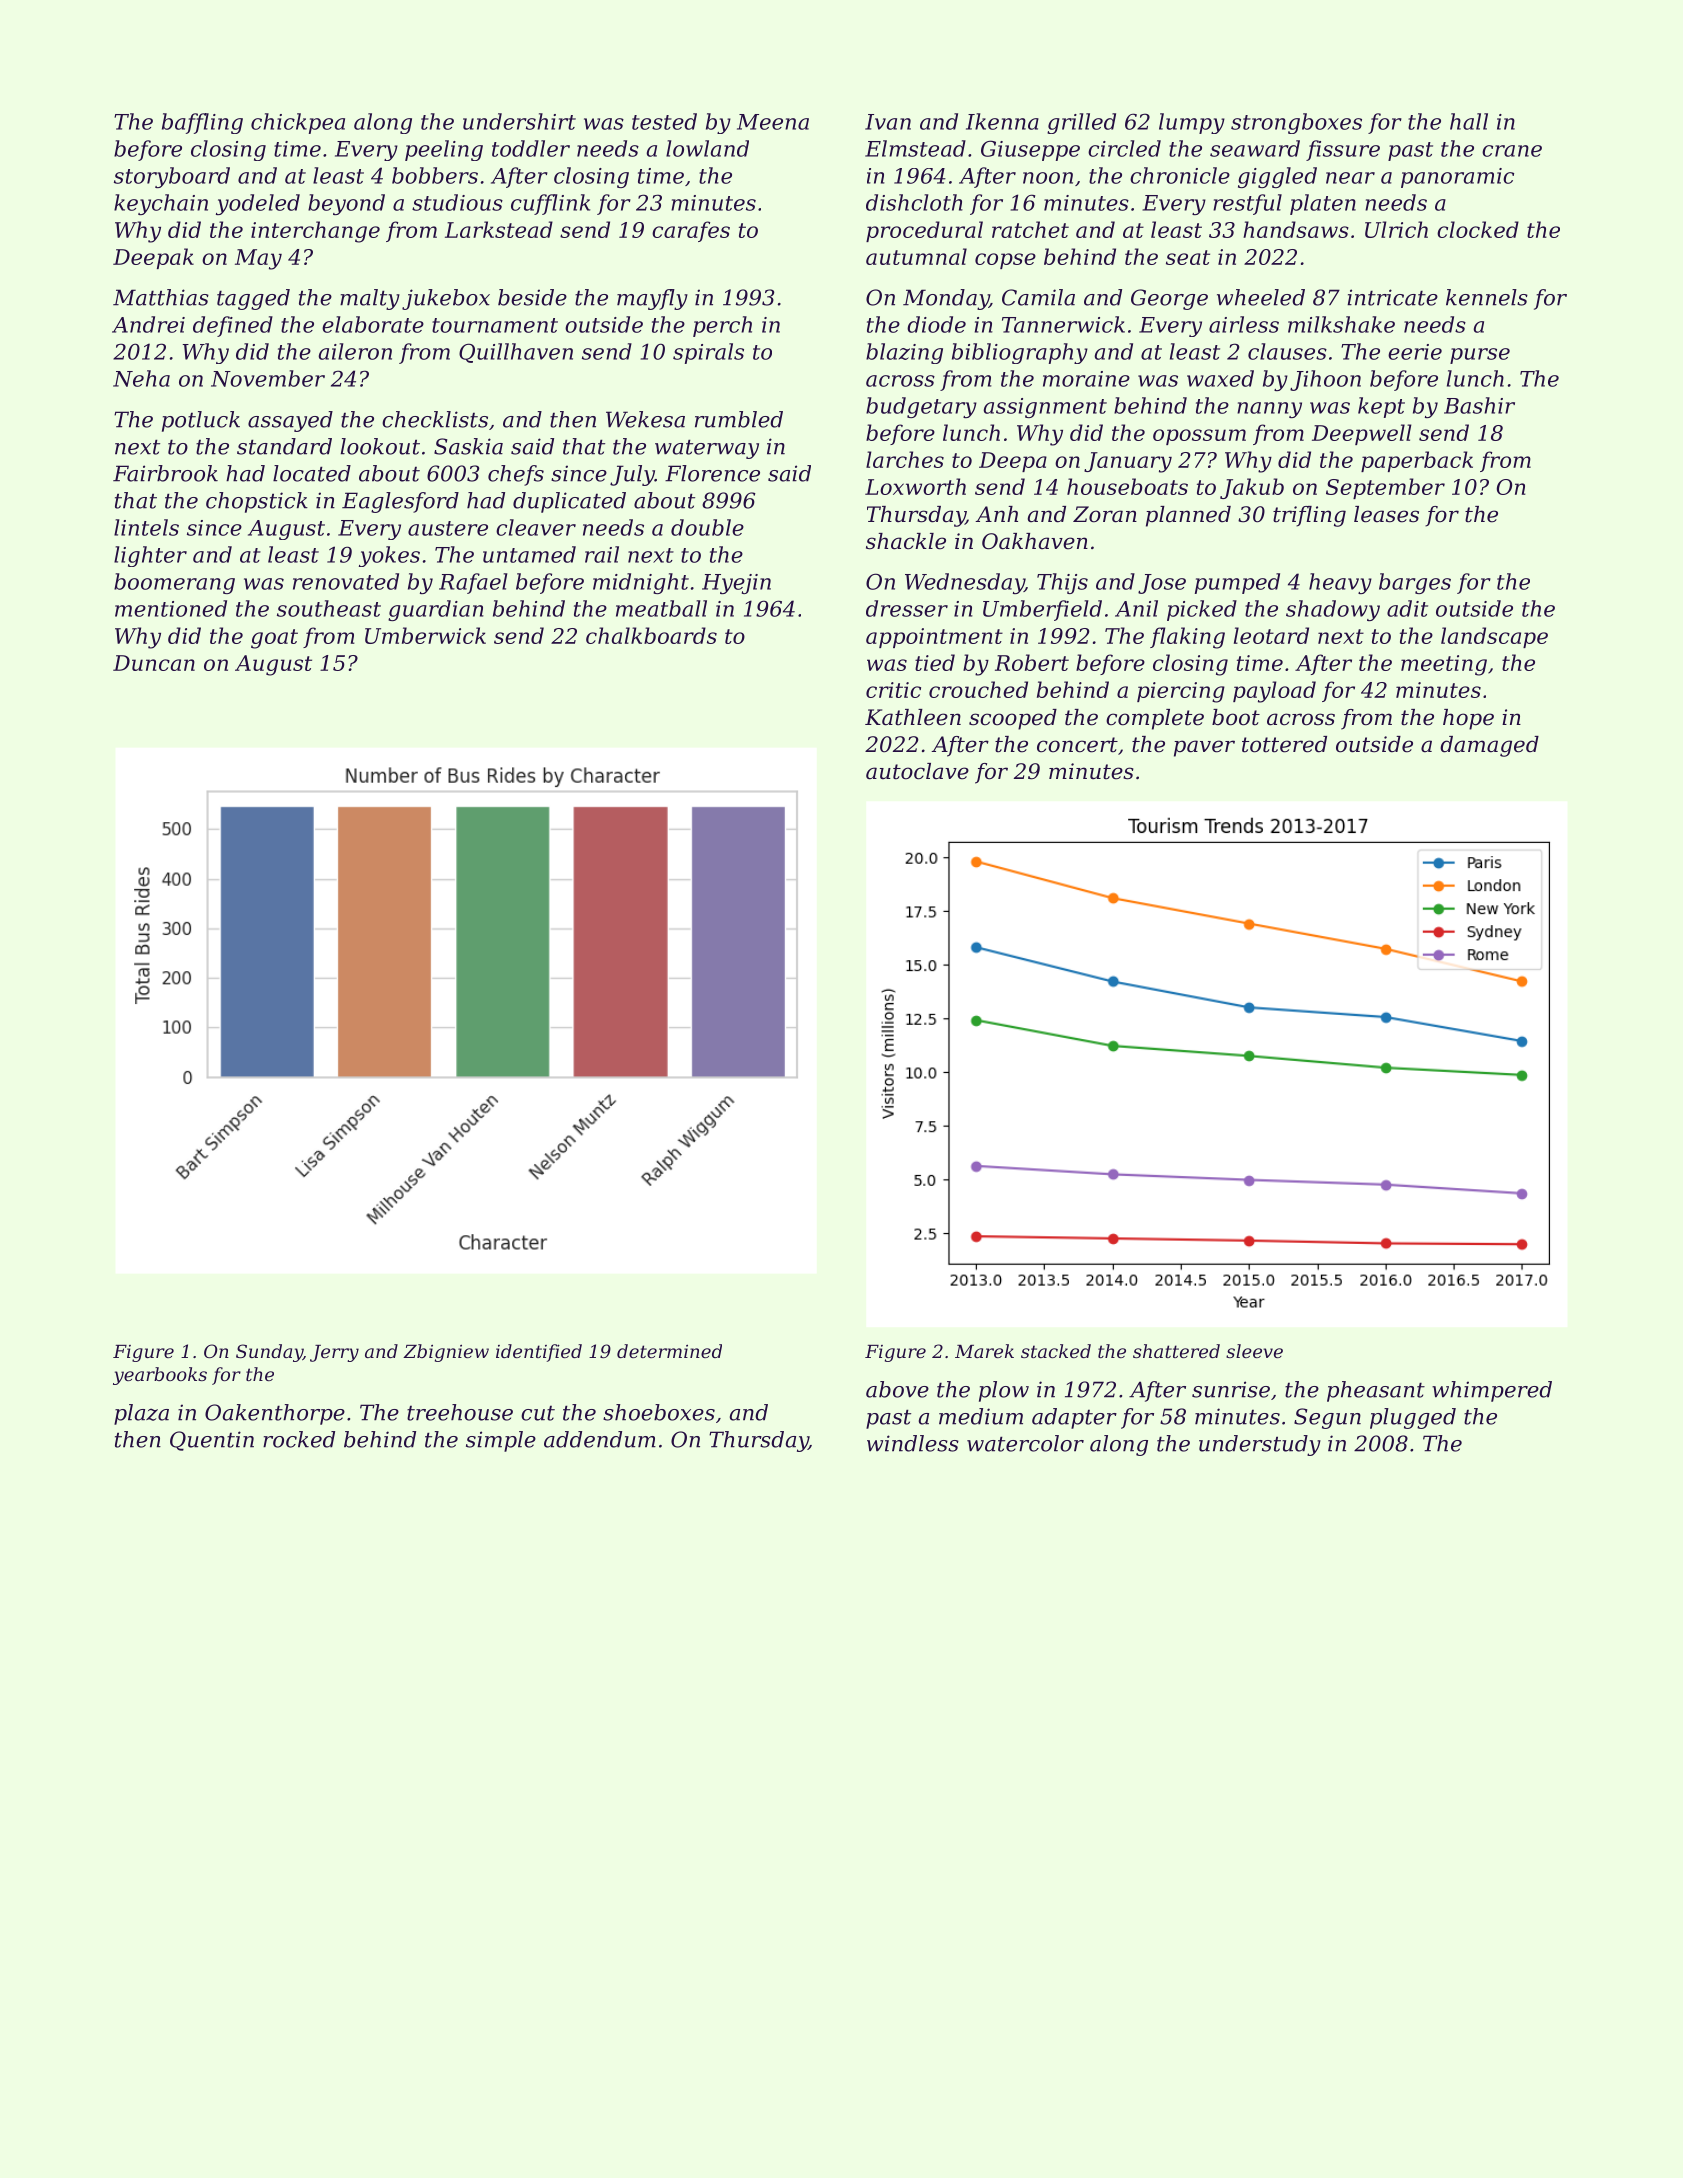 This screenshot has height=2178, width=1683. I want to click on Umberwick, so click(425, 635).
